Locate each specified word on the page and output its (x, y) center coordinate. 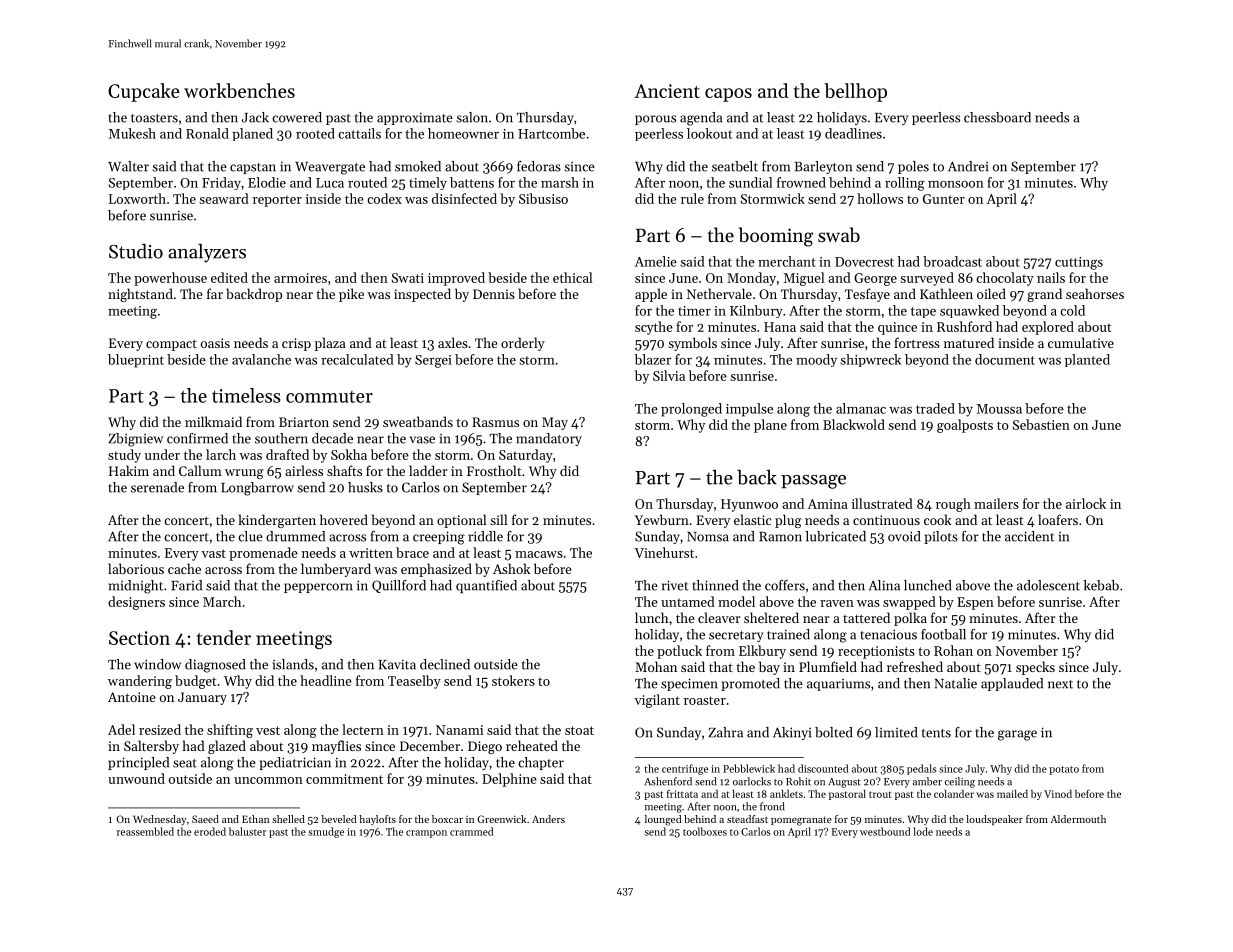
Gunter (944, 199)
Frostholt (494, 470)
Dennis (494, 294)
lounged (663, 820)
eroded (210, 831)
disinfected (464, 198)
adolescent (1048, 585)
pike (351, 295)
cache (184, 568)
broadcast (952, 261)
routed (367, 182)
